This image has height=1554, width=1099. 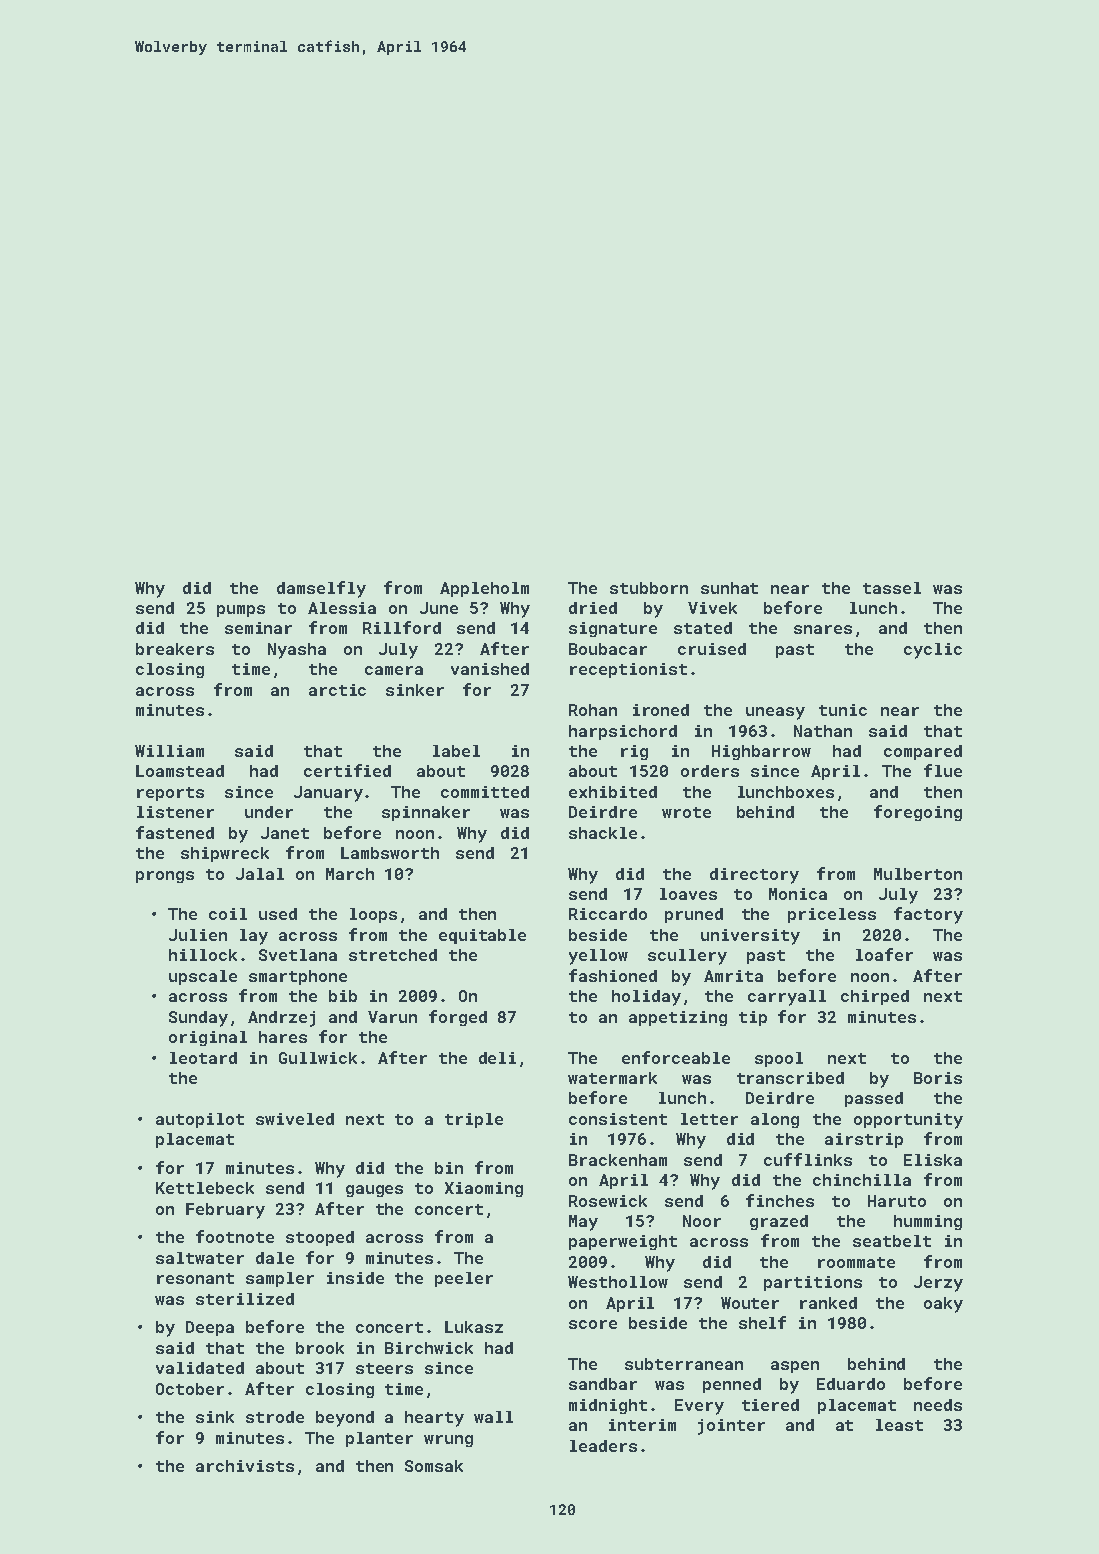 I want to click on humming, so click(x=928, y=1222).
